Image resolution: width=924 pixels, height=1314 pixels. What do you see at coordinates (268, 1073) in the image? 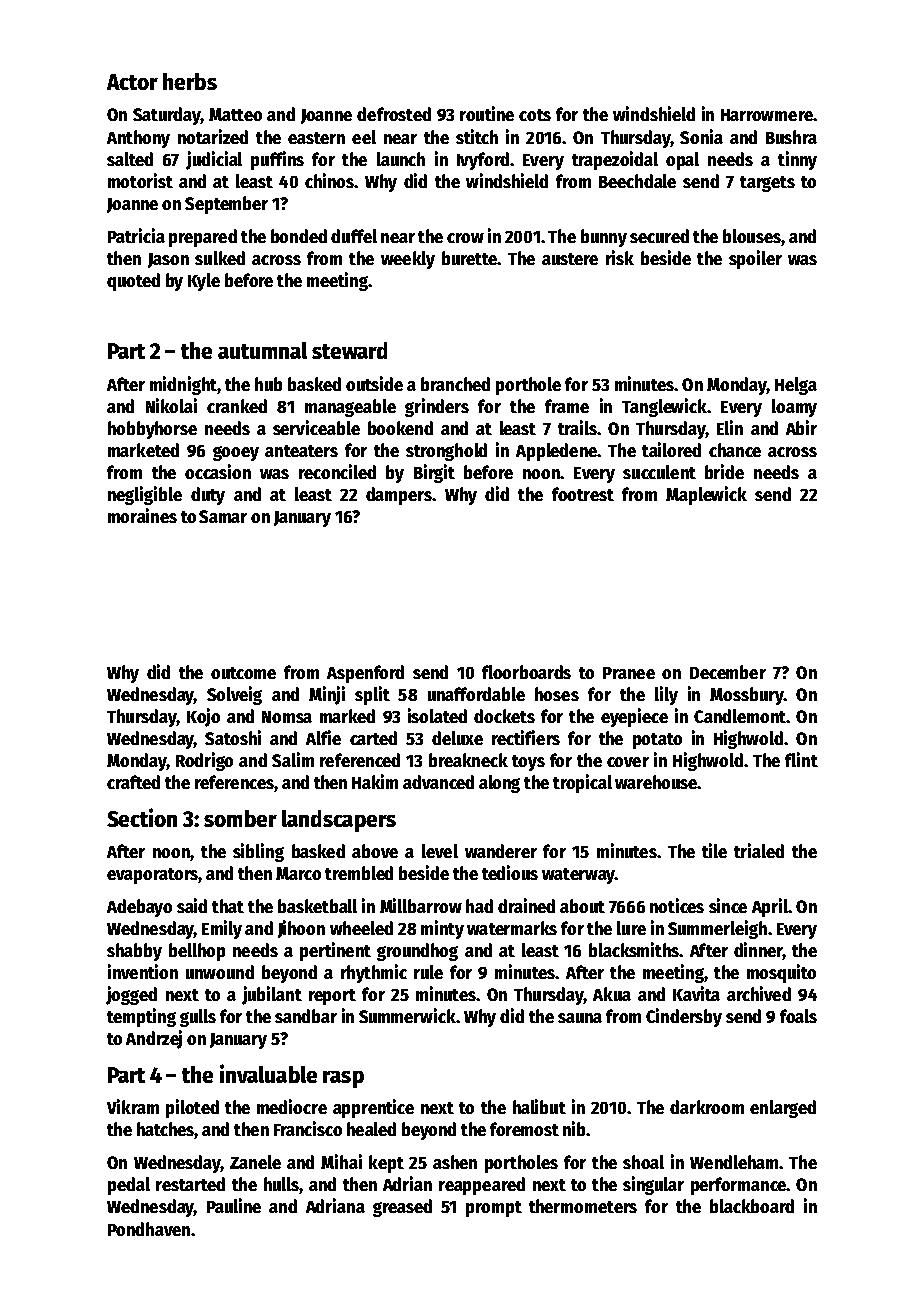
I see `invaluable` at bounding box center [268, 1073].
